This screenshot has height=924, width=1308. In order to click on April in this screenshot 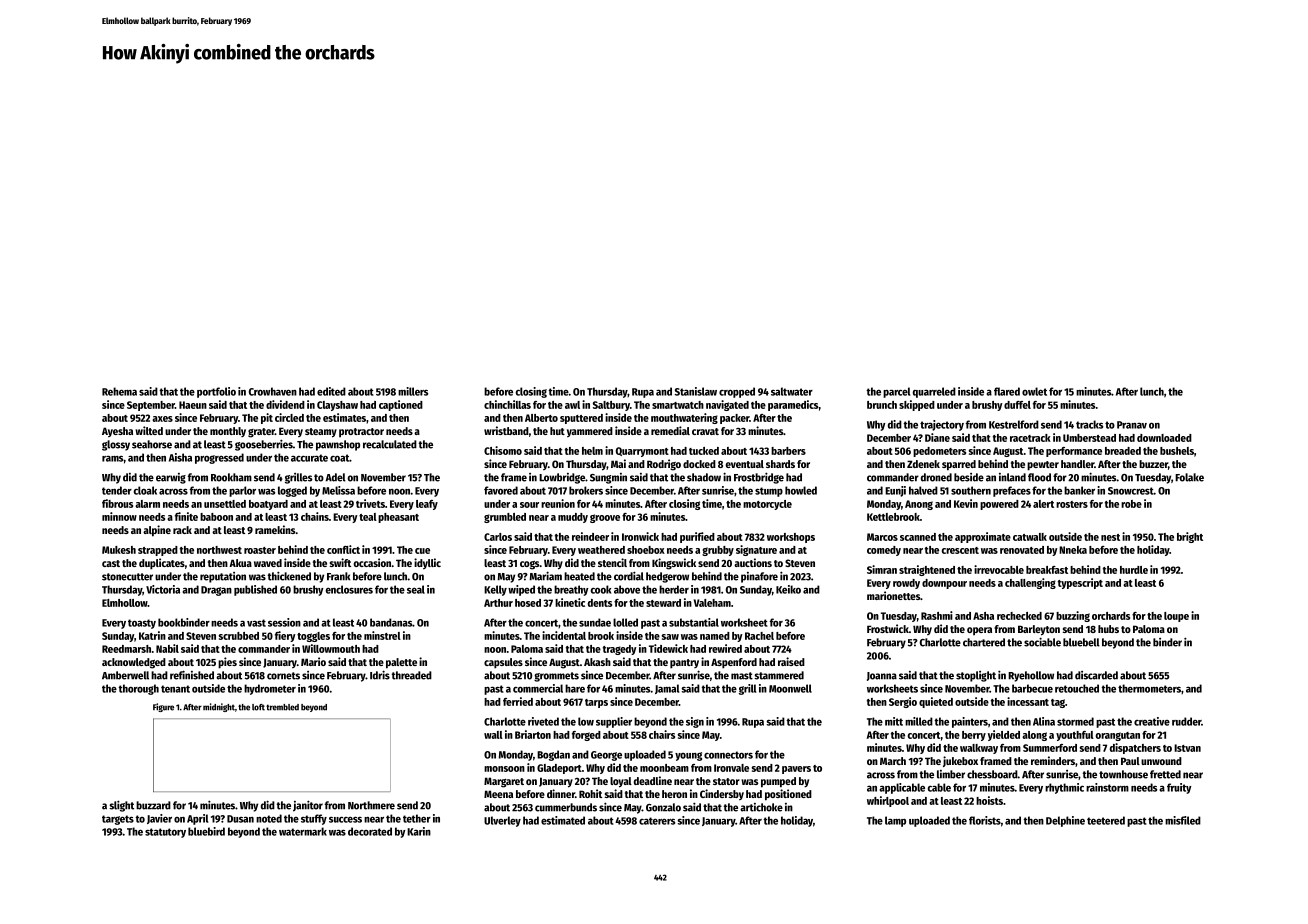, I will do `click(197, 819)`.
